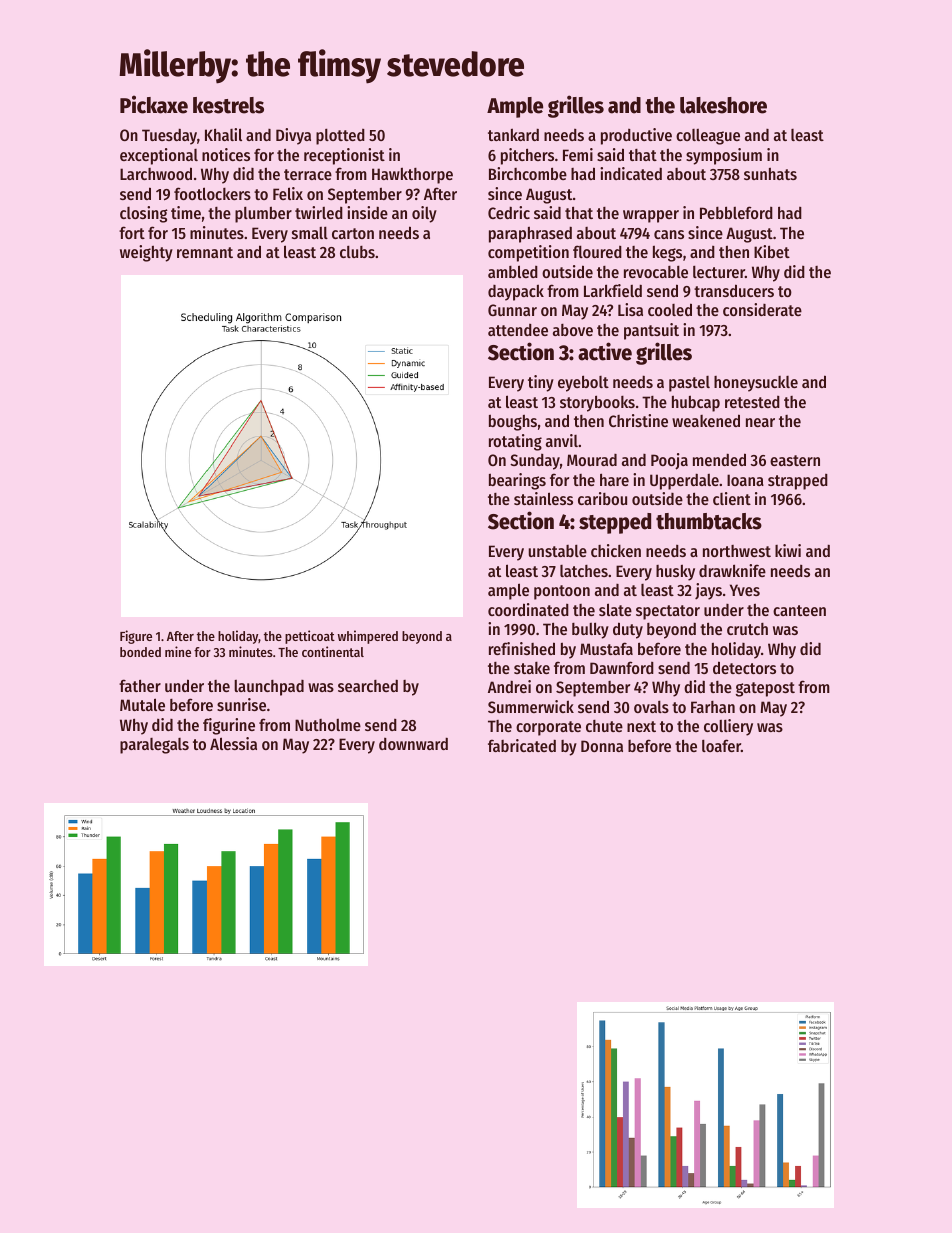 The width and height of the screenshot is (952, 1233). I want to click on Pickaxe, so click(154, 104).
